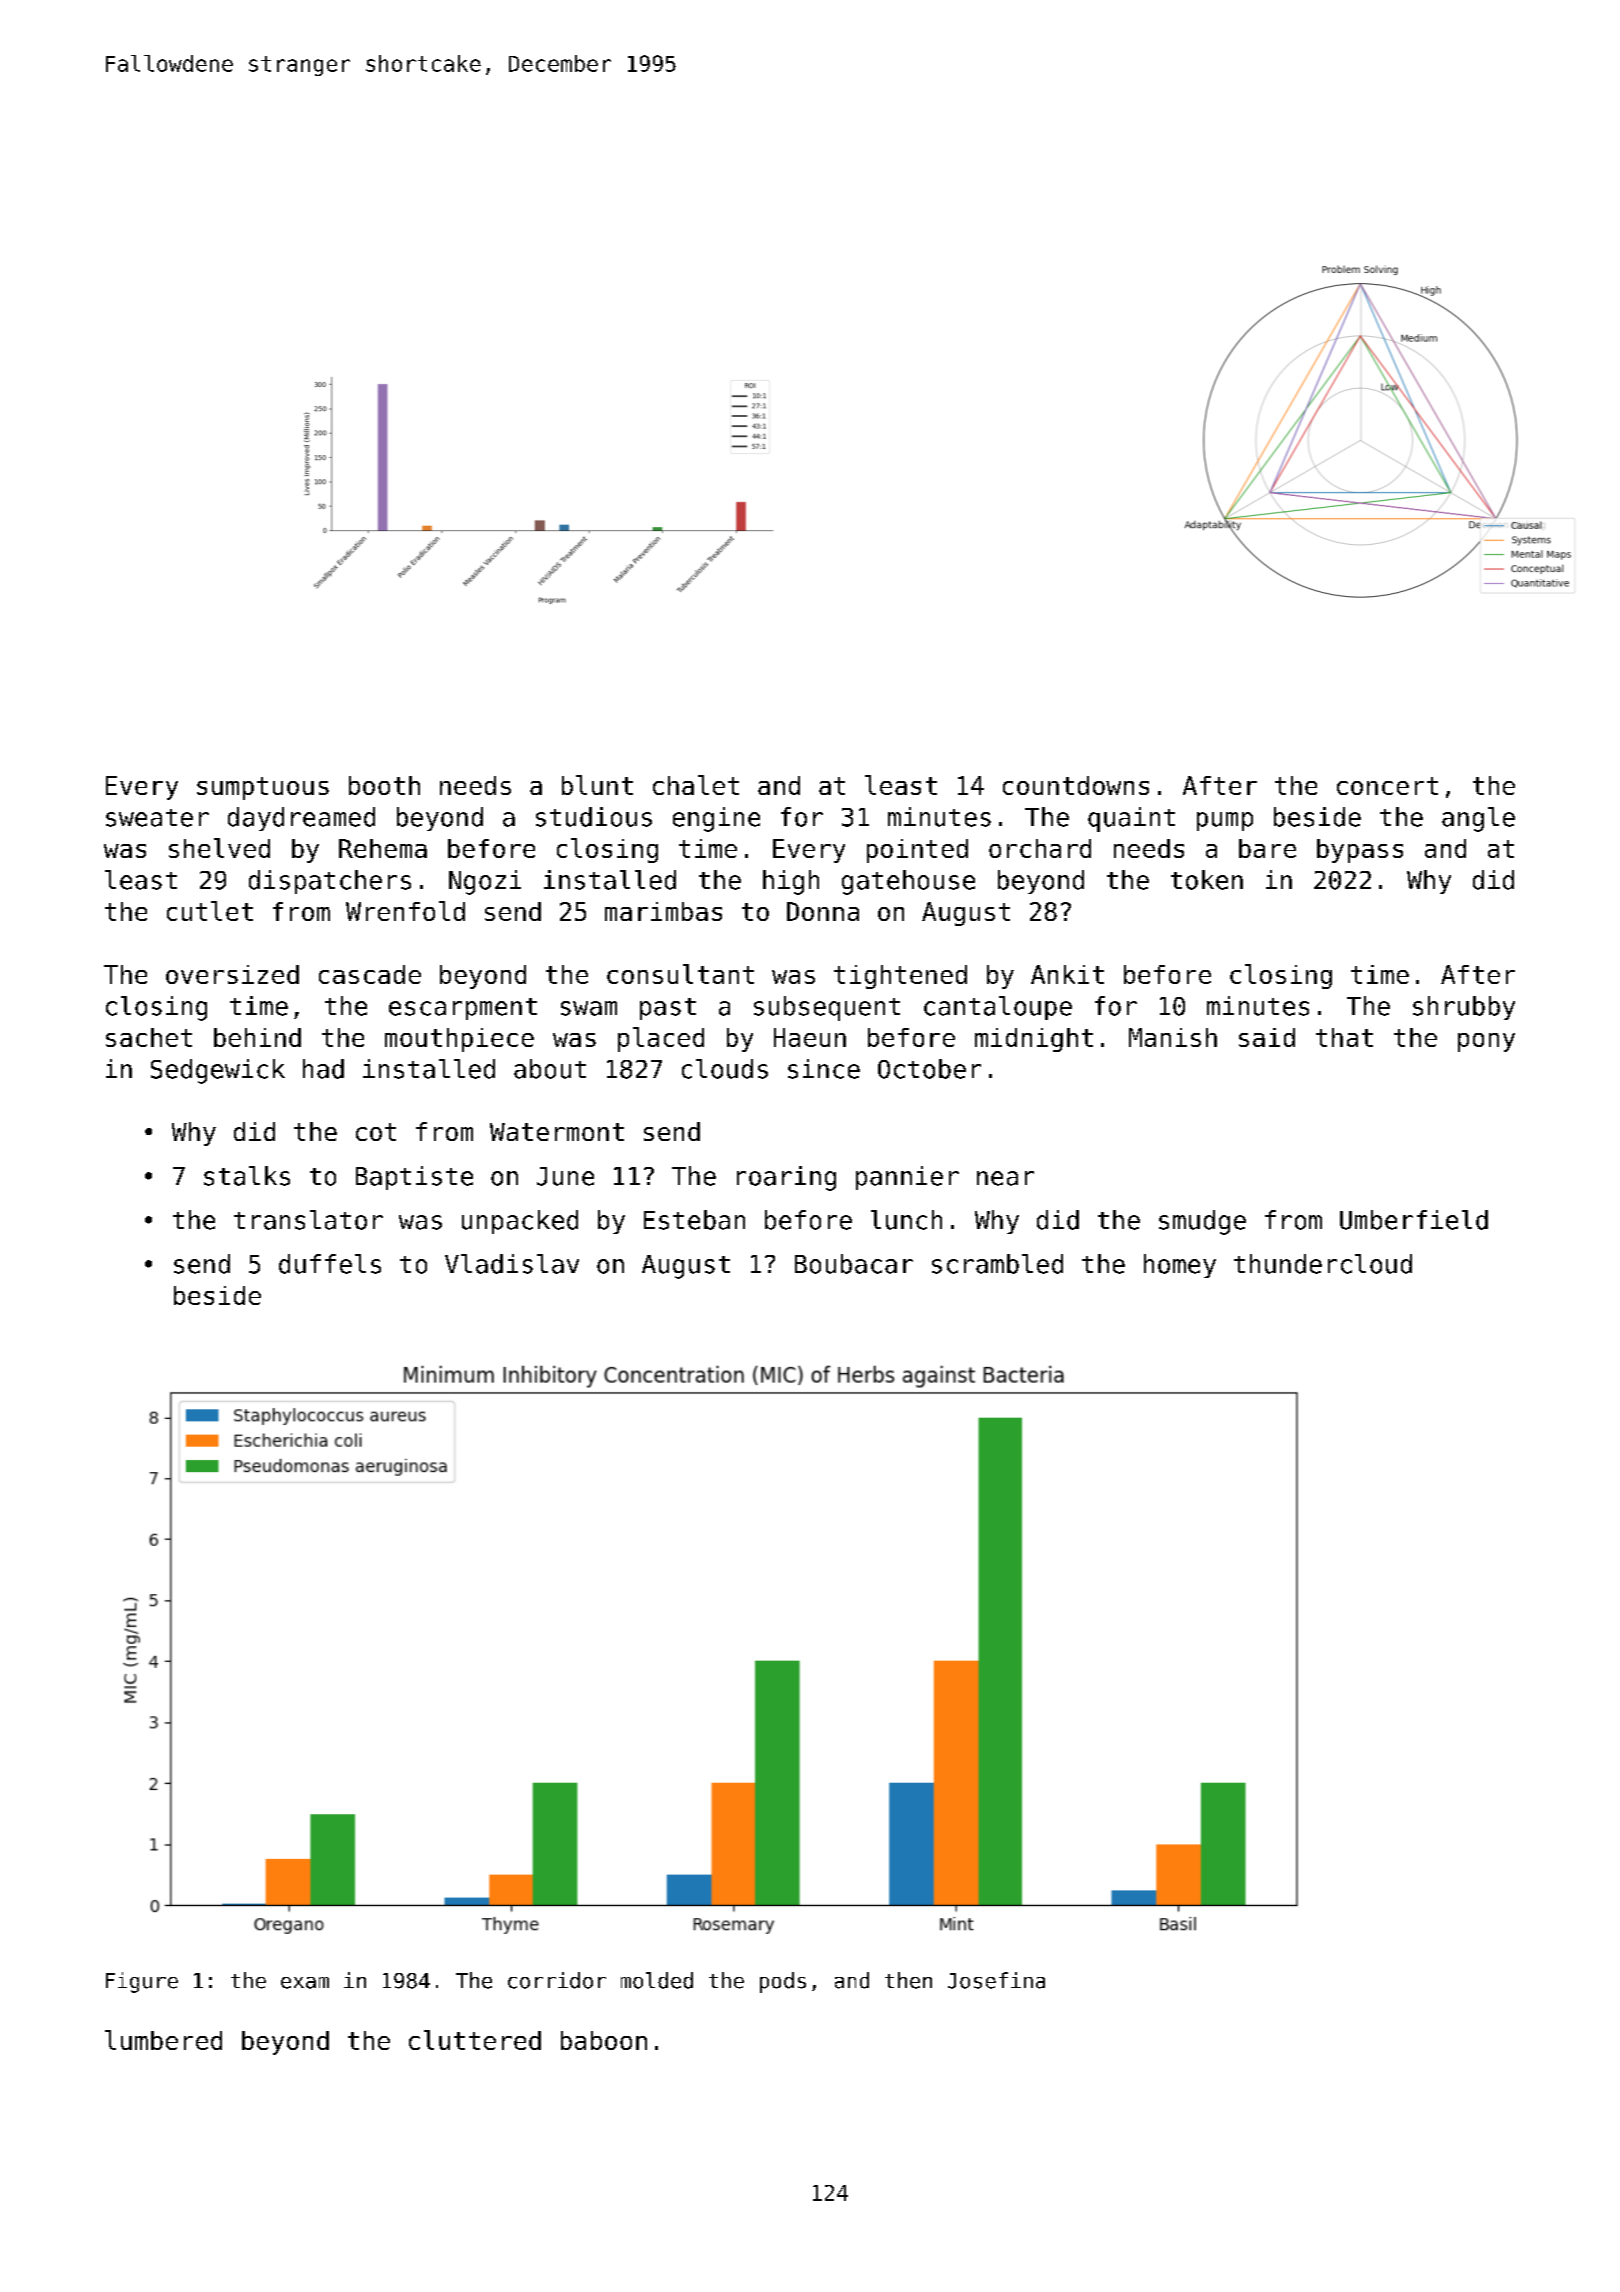 The height and width of the screenshot is (2292, 1620). I want to click on Rehema, so click(383, 848).
